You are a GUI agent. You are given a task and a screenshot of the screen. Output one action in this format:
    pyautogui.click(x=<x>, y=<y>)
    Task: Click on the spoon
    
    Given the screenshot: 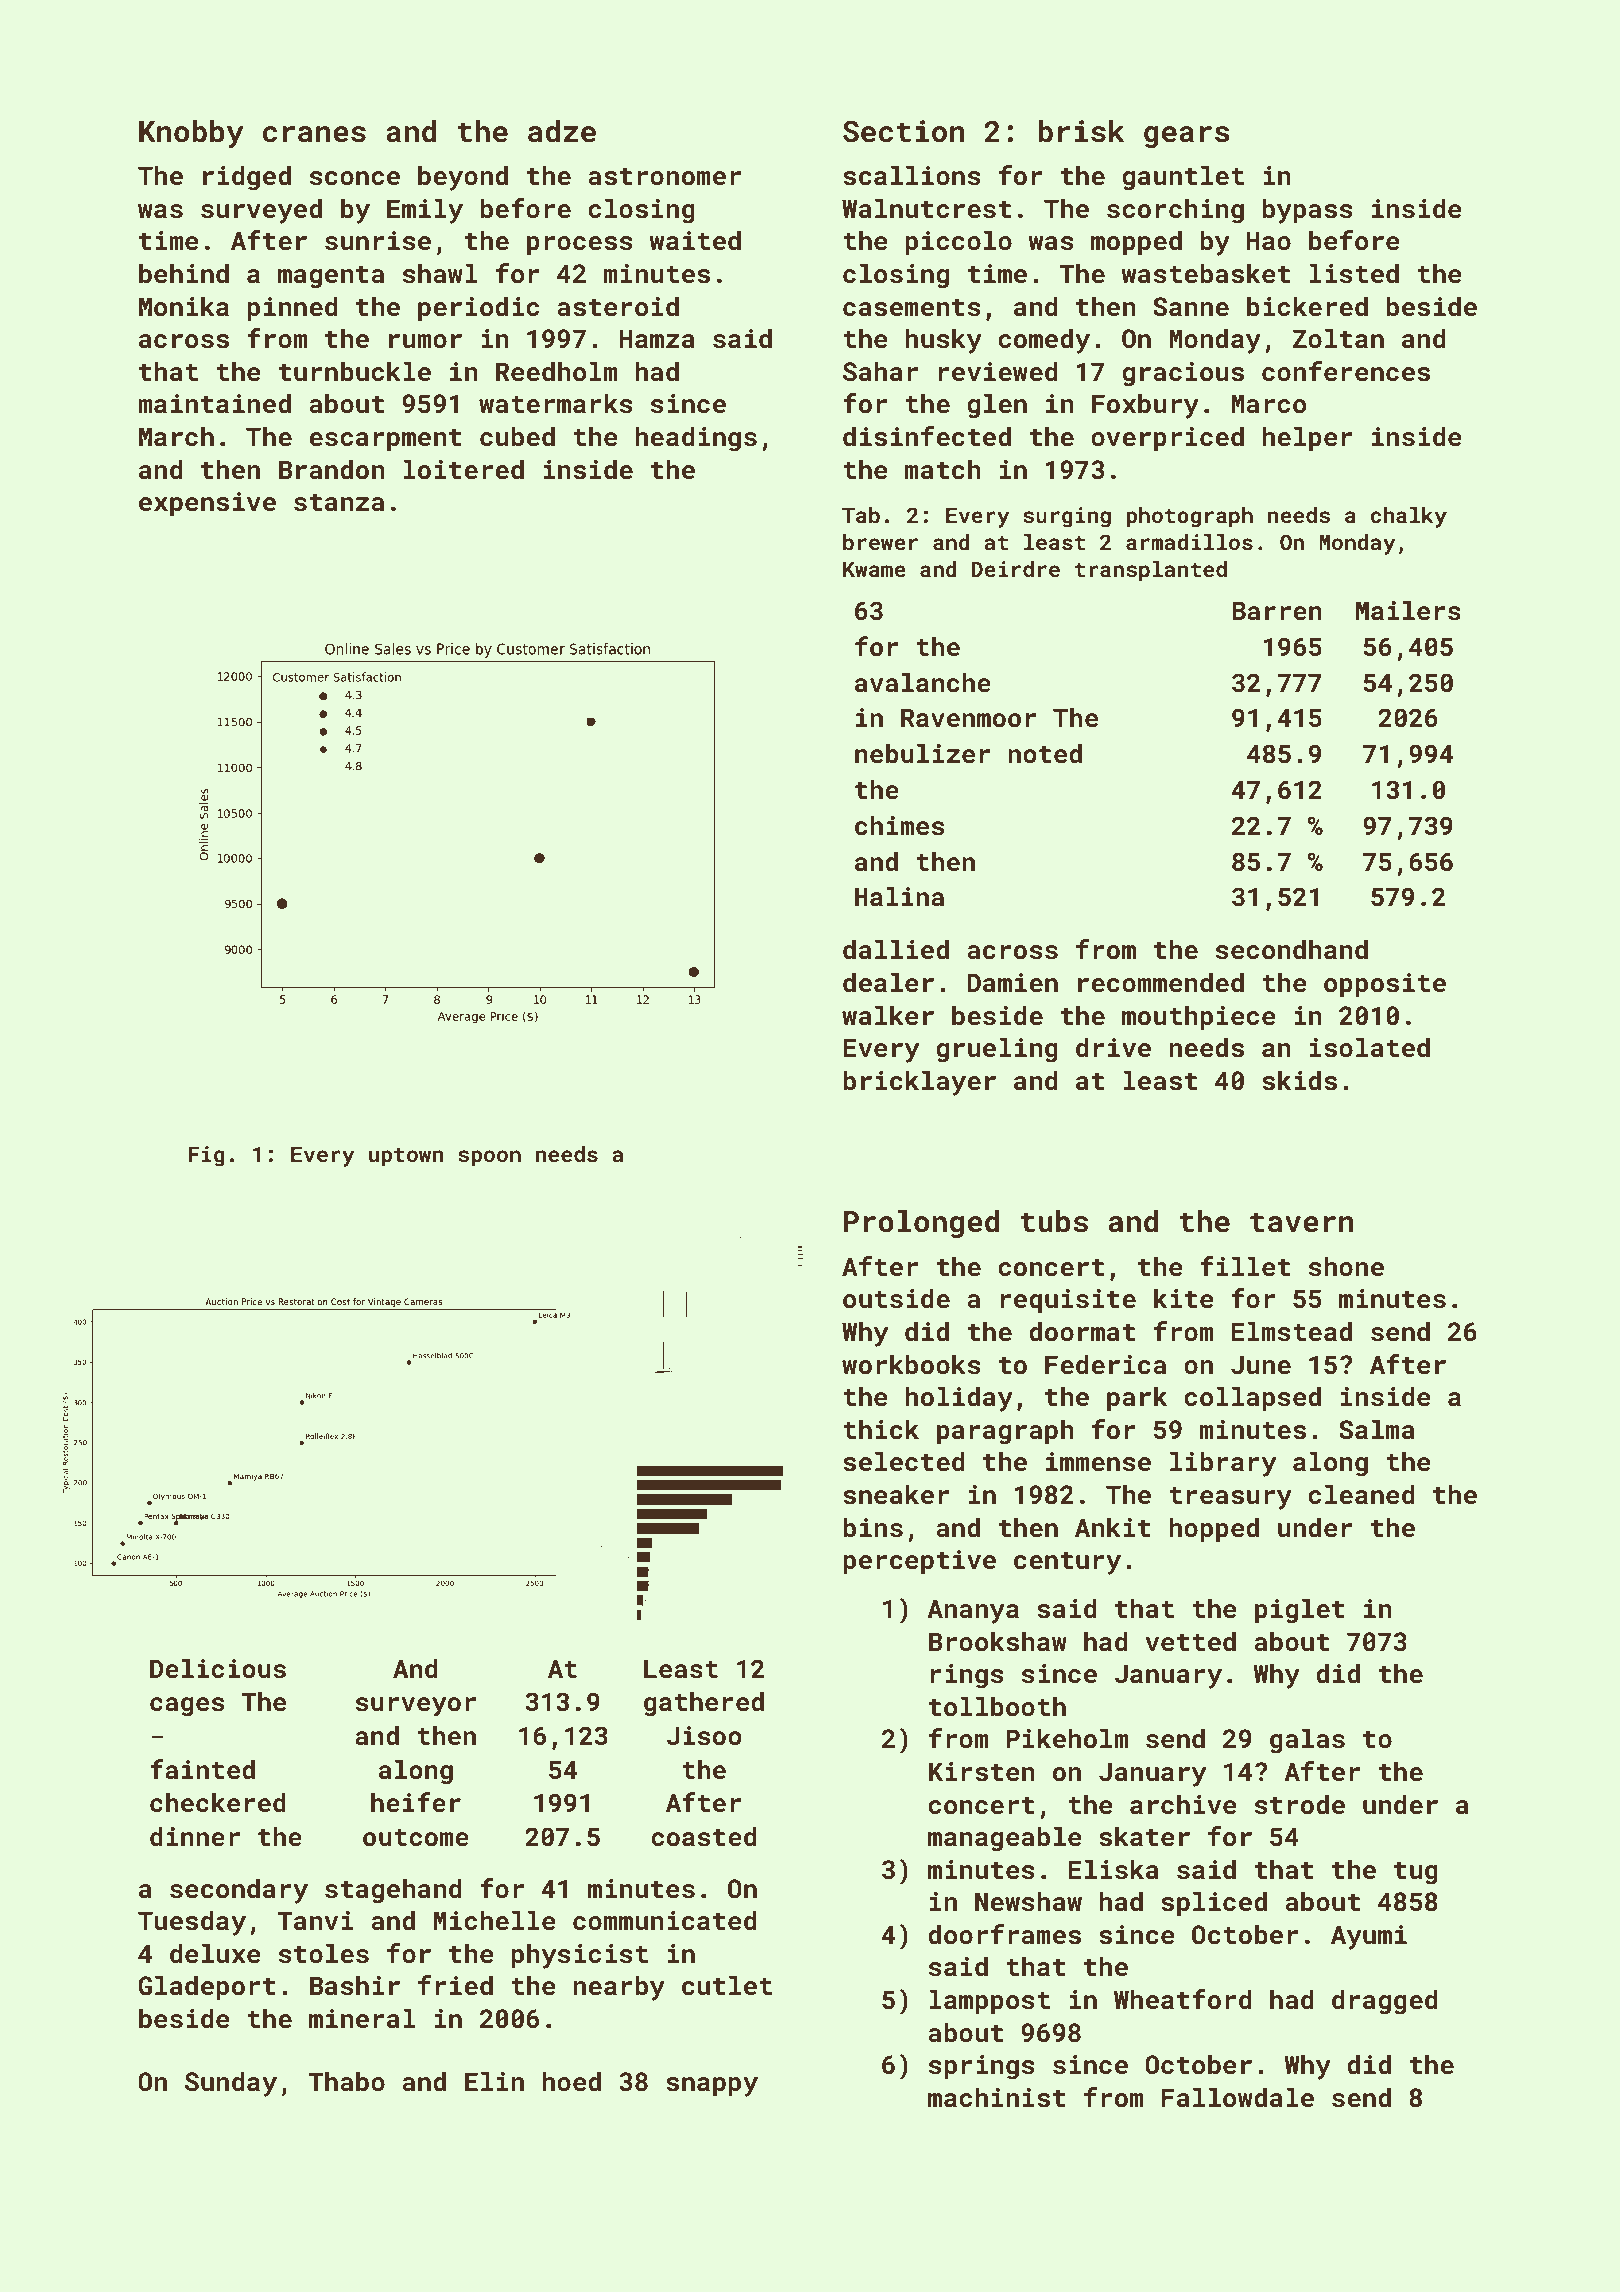 What is the action you would take?
    pyautogui.click(x=489, y=1158)
